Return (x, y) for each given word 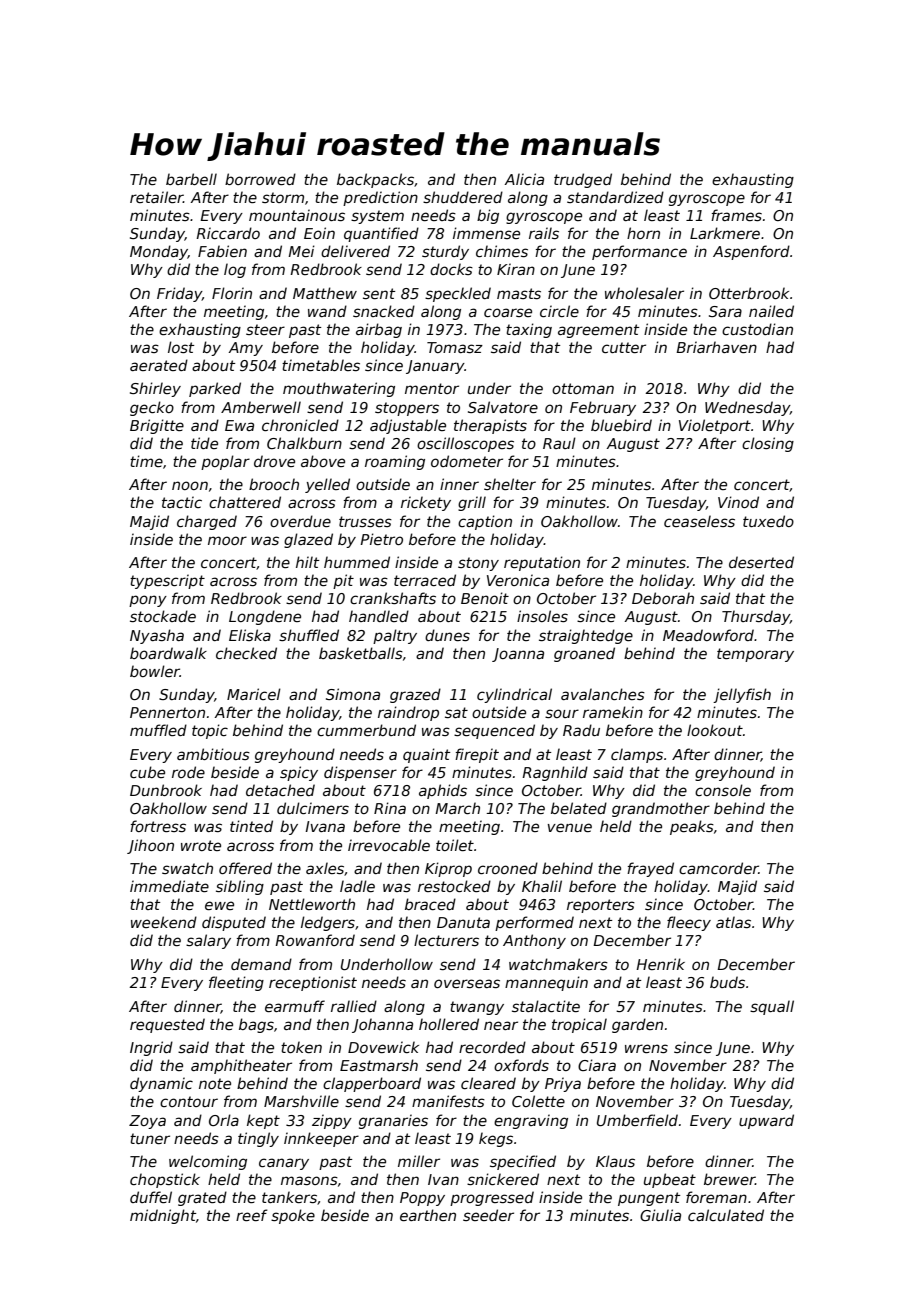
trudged (583, 180)
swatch (187, 868)
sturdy (445, 252)
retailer (156, 197)
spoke (293, 1216)
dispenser (360, 773)
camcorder (719, 868)
